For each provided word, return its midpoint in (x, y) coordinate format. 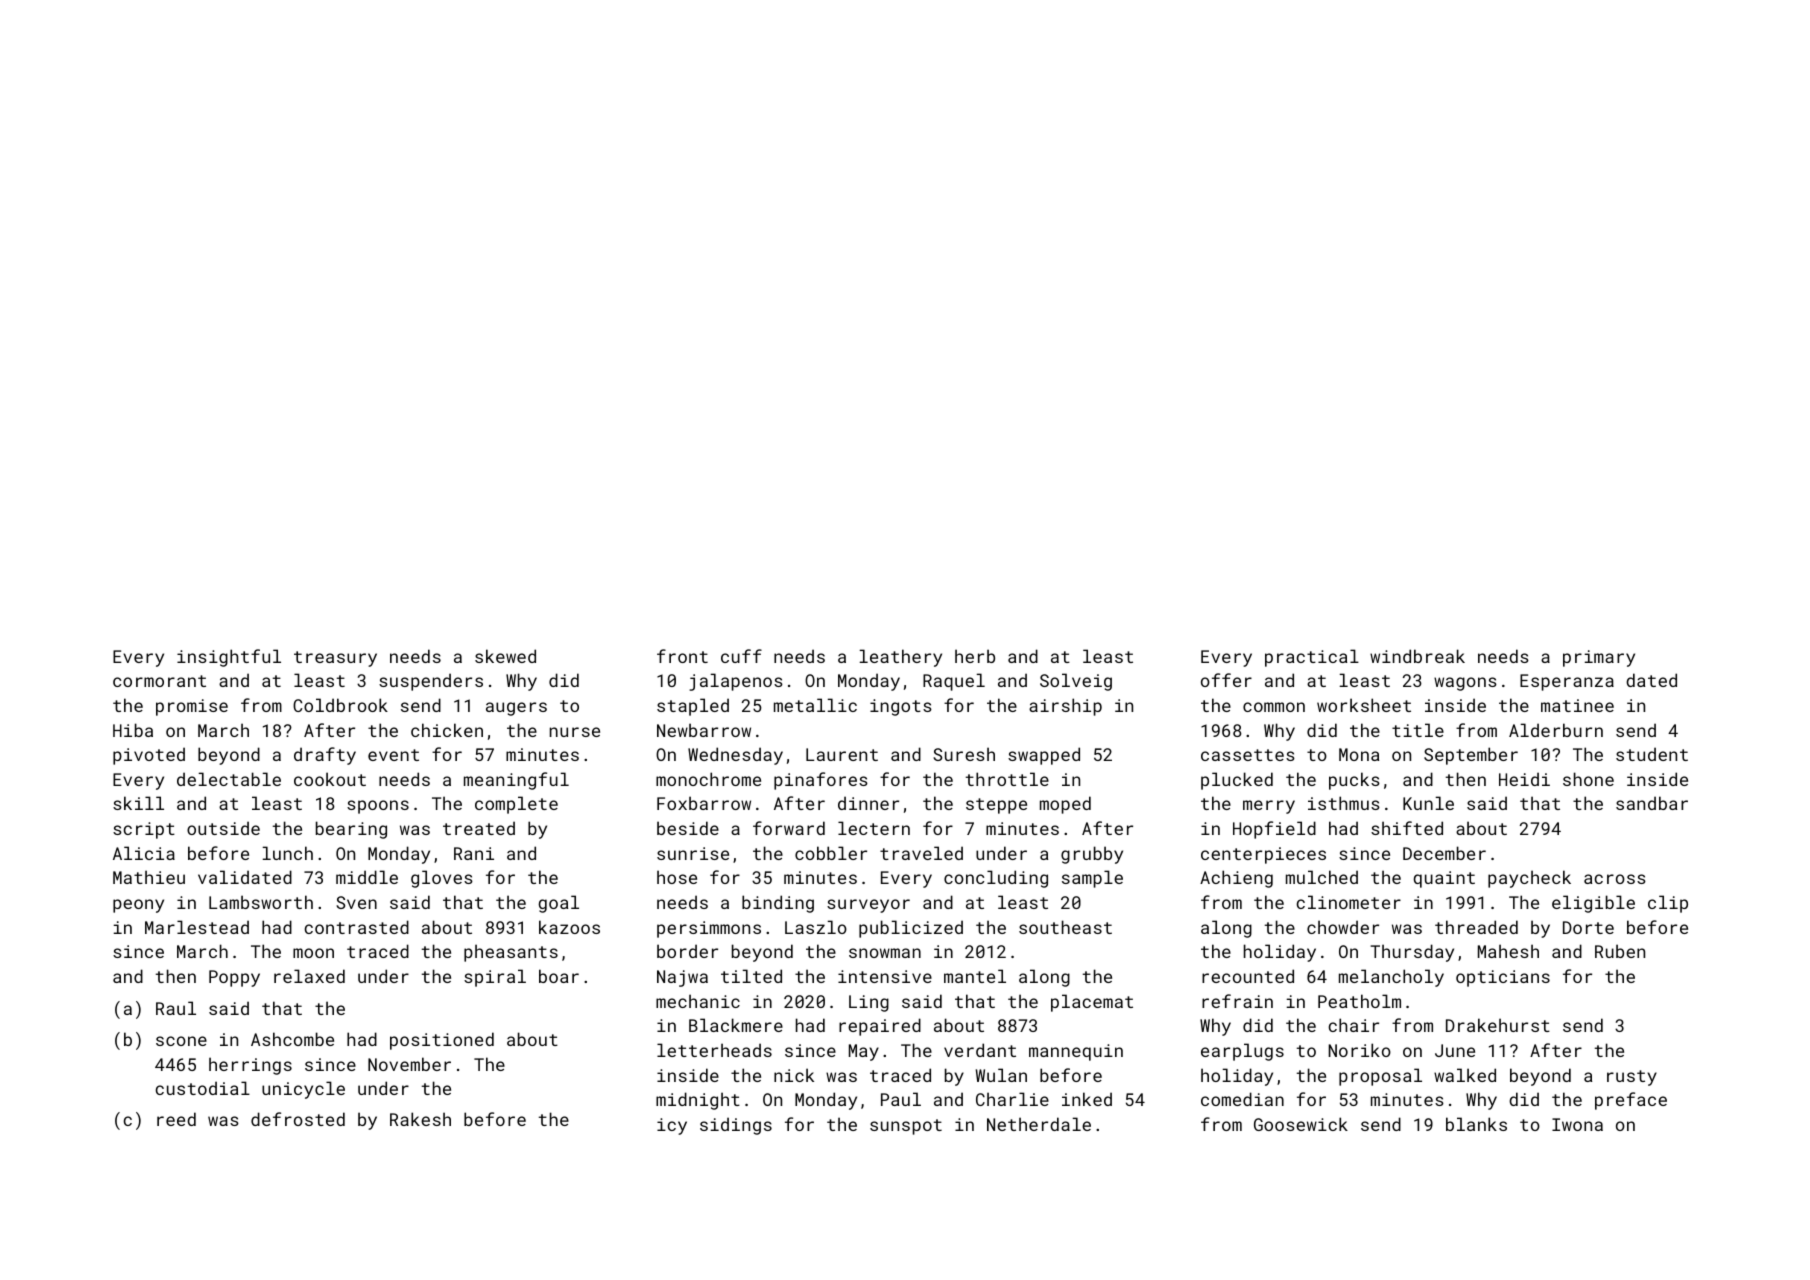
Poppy (234, 978)
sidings (736, 1126)
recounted (1248, 976)
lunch (288, 853)
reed (176, 1119)
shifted (1407, 828)
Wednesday (735, 756)
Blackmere (736, 1025)
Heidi (1524, 779)
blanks (1476, 1124)
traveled (921, 853)
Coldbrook (340, 705)
